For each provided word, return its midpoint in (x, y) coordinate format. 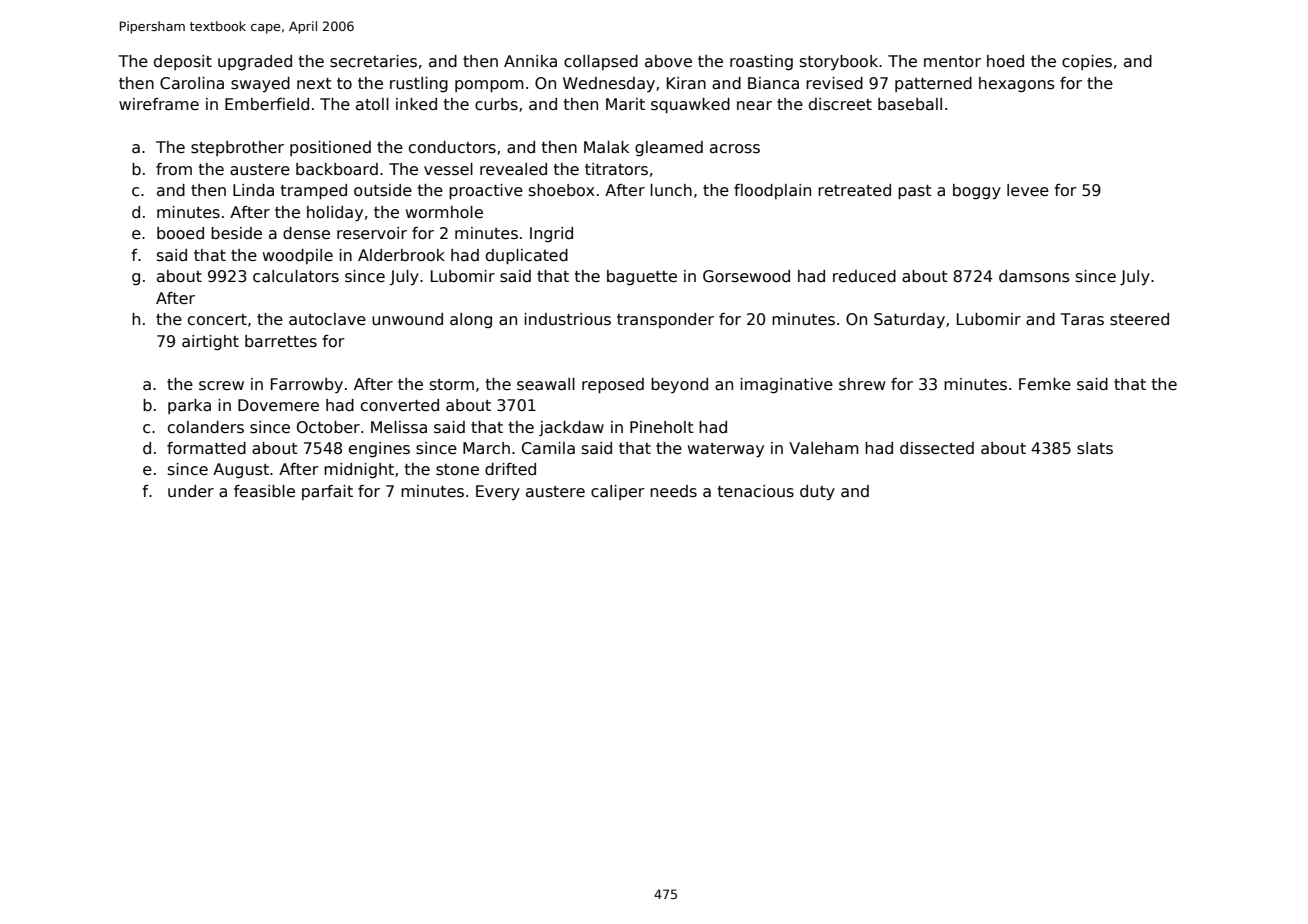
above (668, 61)
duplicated (527, 256)
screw (221, 386)
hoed (1005, 61)
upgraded (255, 62)
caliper (618, 492)
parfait (327, 492)
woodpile (298, 256)
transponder (665, 320)
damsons (1034, 276)
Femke (1045, 384)
